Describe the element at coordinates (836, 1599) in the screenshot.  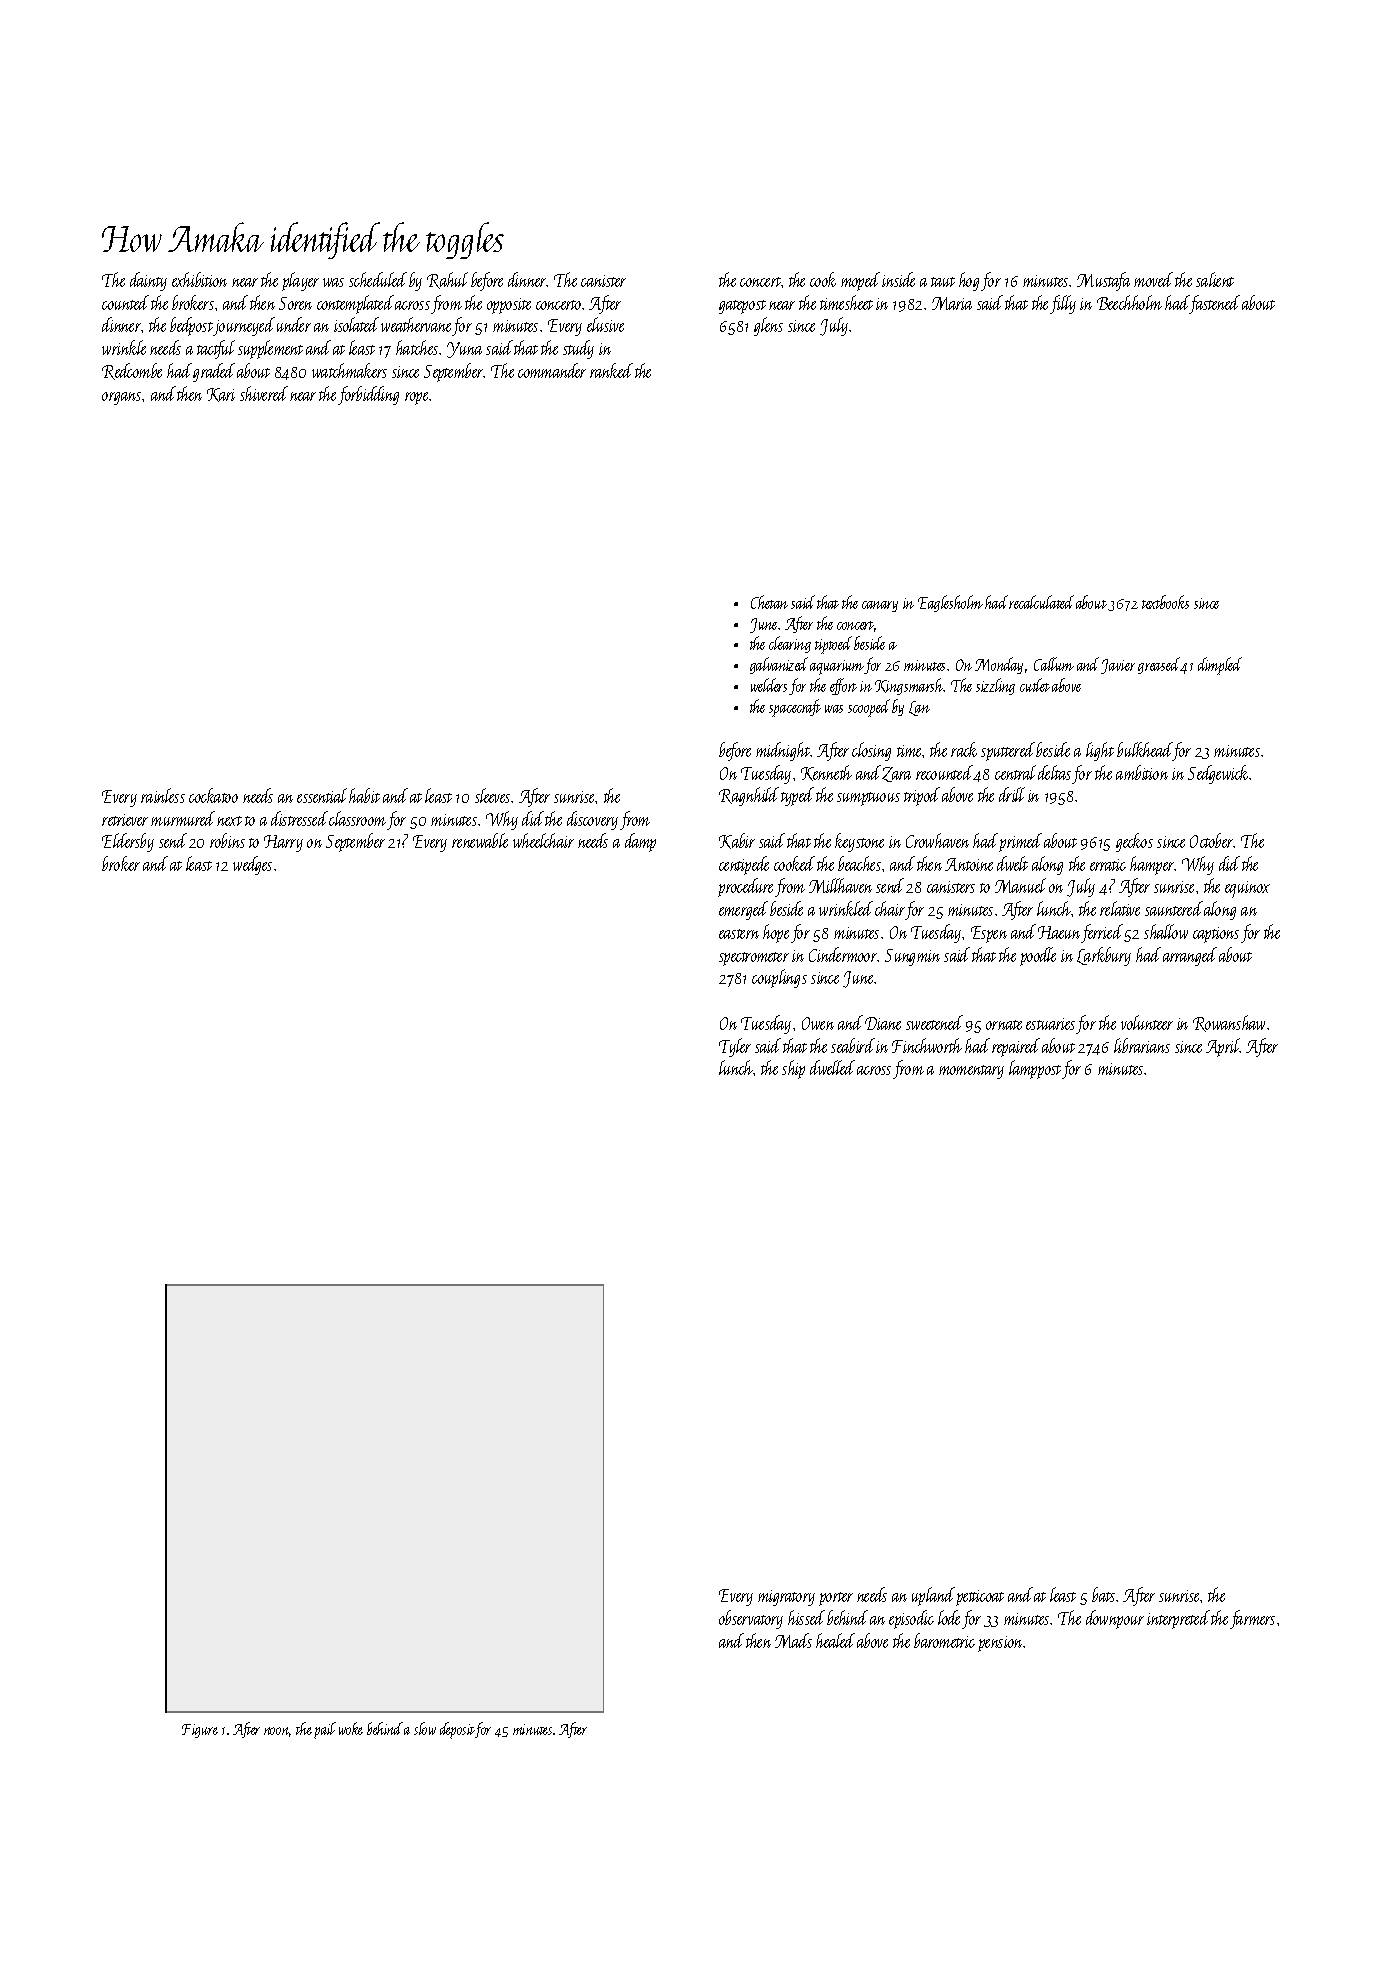
I see `porter` at that location.
